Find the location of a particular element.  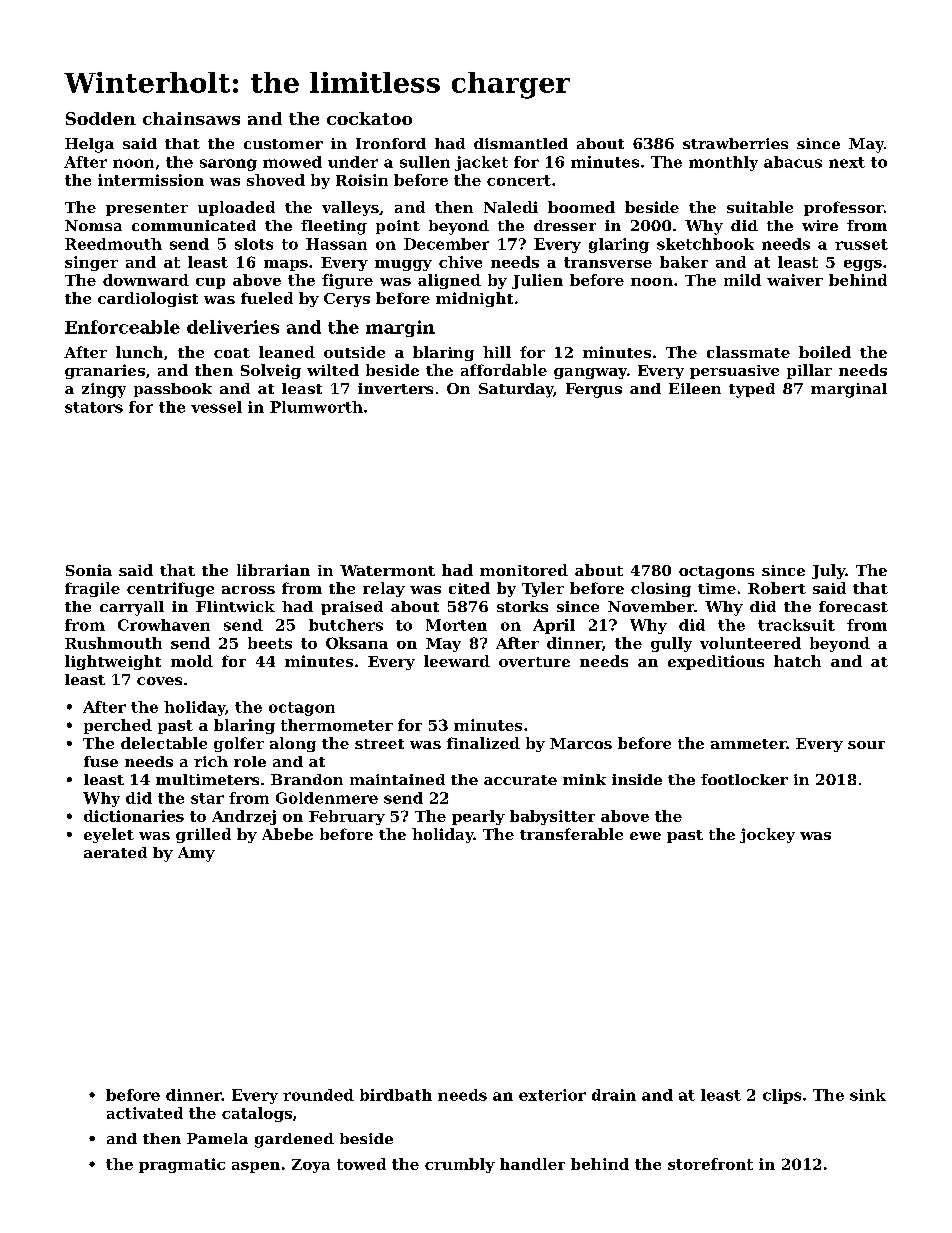

cup is located at coordinates (210, 283).
